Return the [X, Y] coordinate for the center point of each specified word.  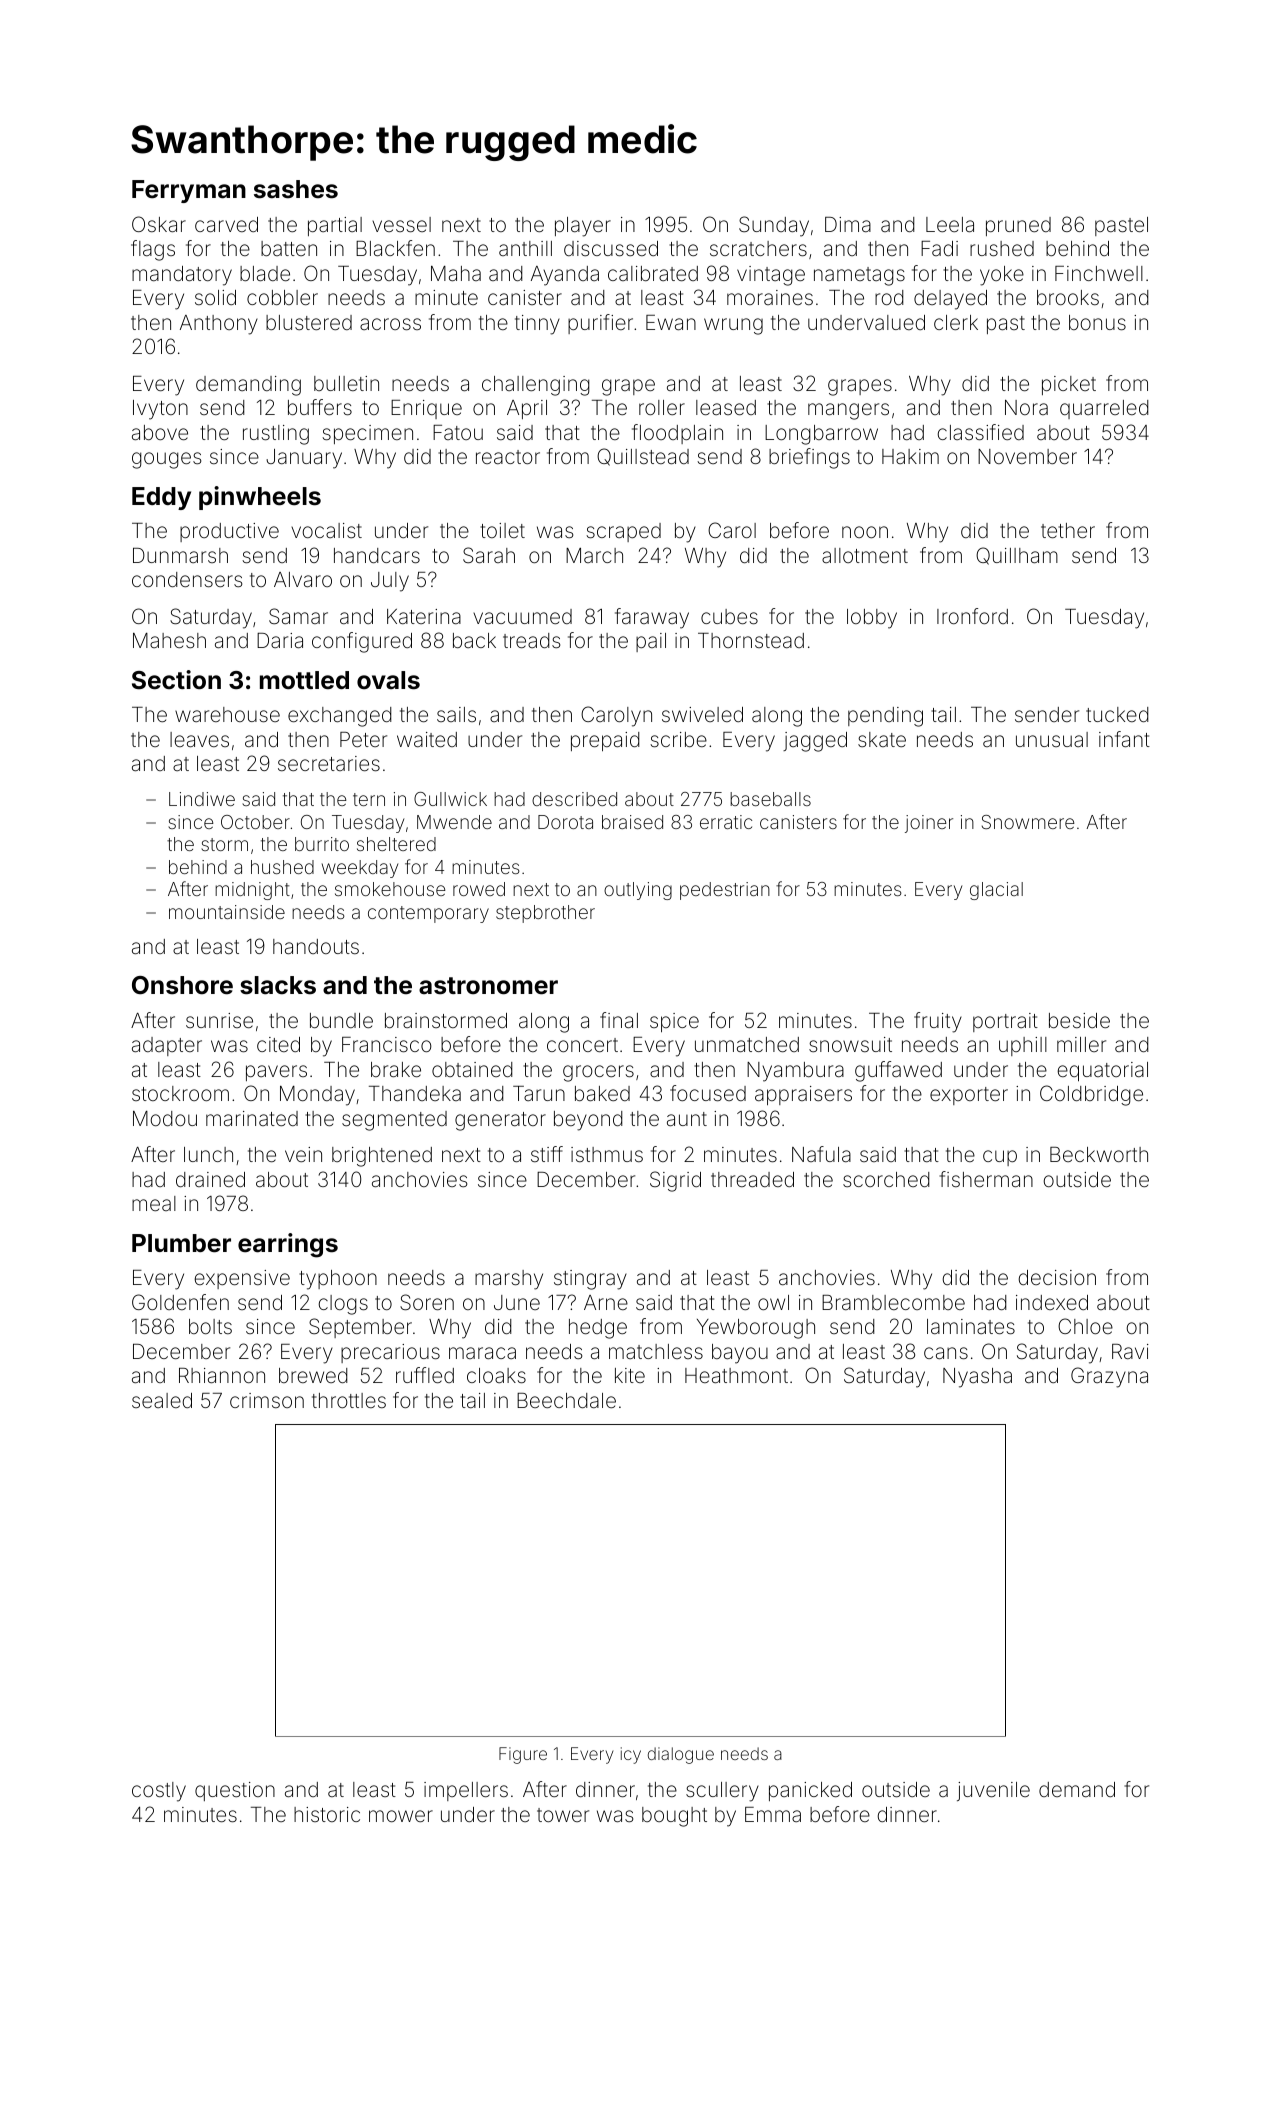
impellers [466, 1791]
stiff [547, 1154]
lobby [872, 619]
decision [1057, 1277]
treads [531, 640]
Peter [363, 739]
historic [327, 1814]
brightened [382, 1157]
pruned [1018, 226]
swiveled [702, 714]
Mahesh [169, 640]
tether [1068, 530]
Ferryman [189, 191]
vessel [401, 224]
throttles [349, 1400]
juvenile [993, 1791]
